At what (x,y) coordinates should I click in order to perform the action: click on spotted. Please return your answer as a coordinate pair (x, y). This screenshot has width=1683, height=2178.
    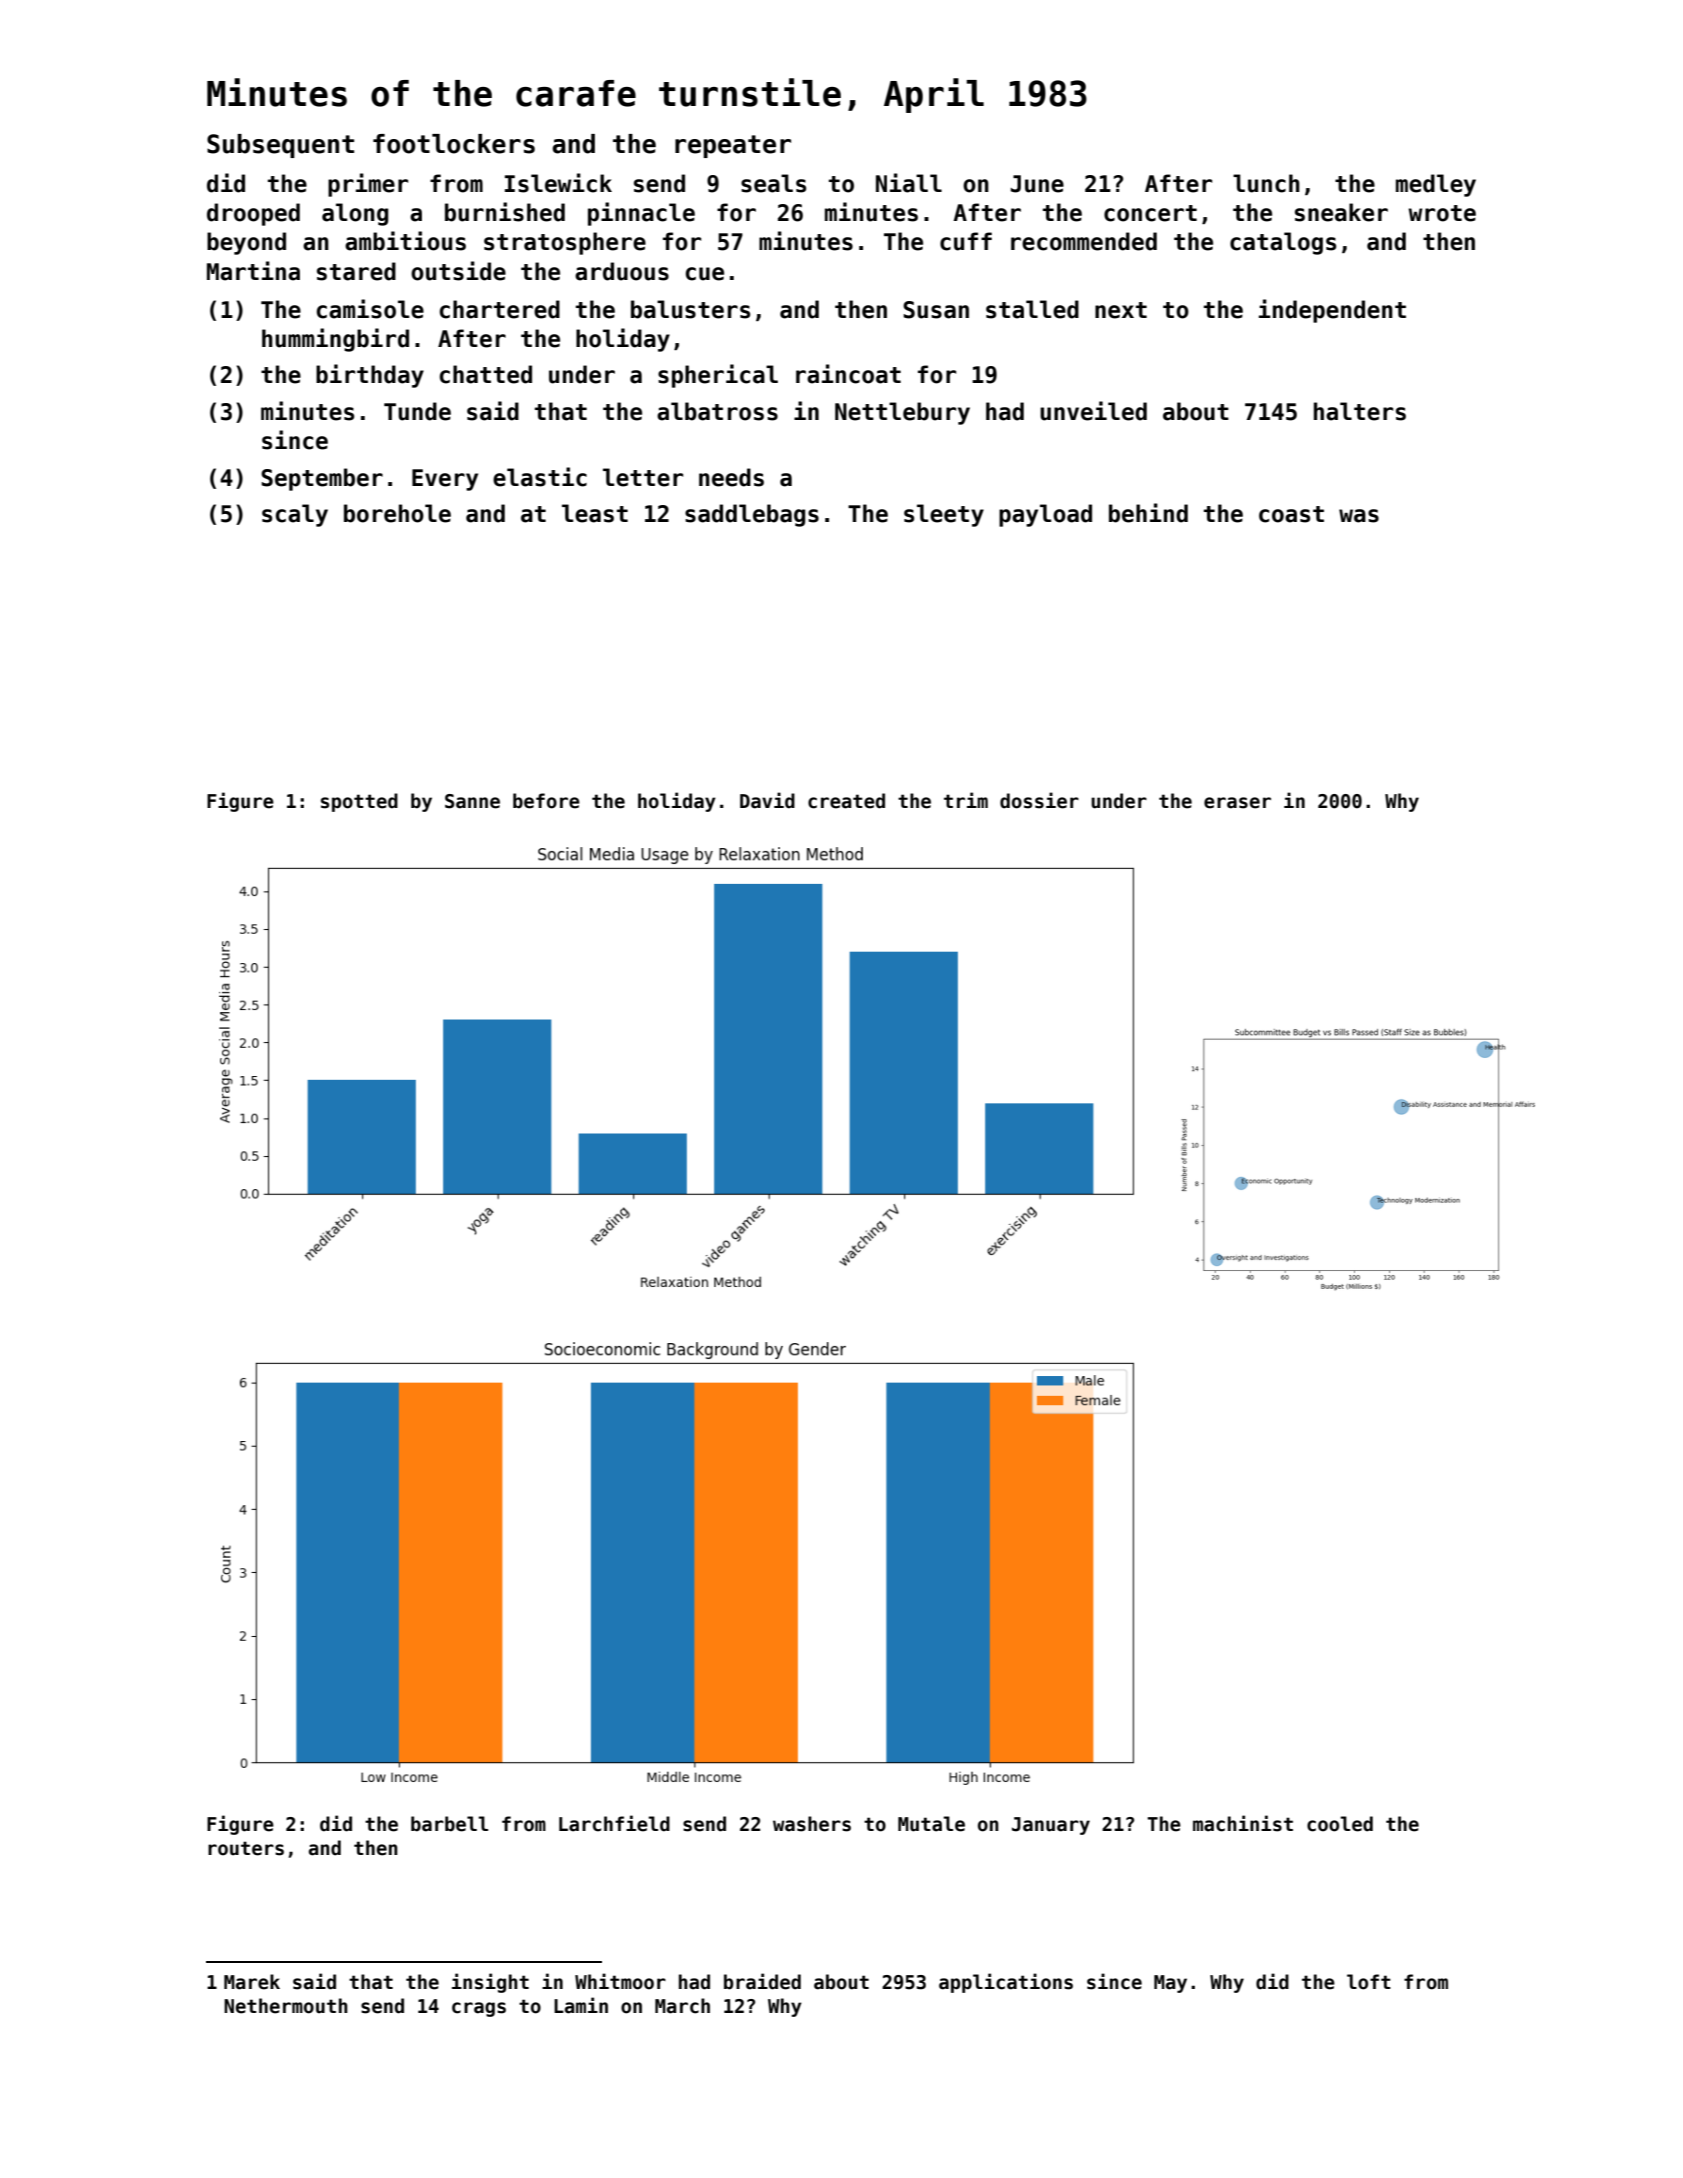
    Looking at the image, I should click on (359, 802).
